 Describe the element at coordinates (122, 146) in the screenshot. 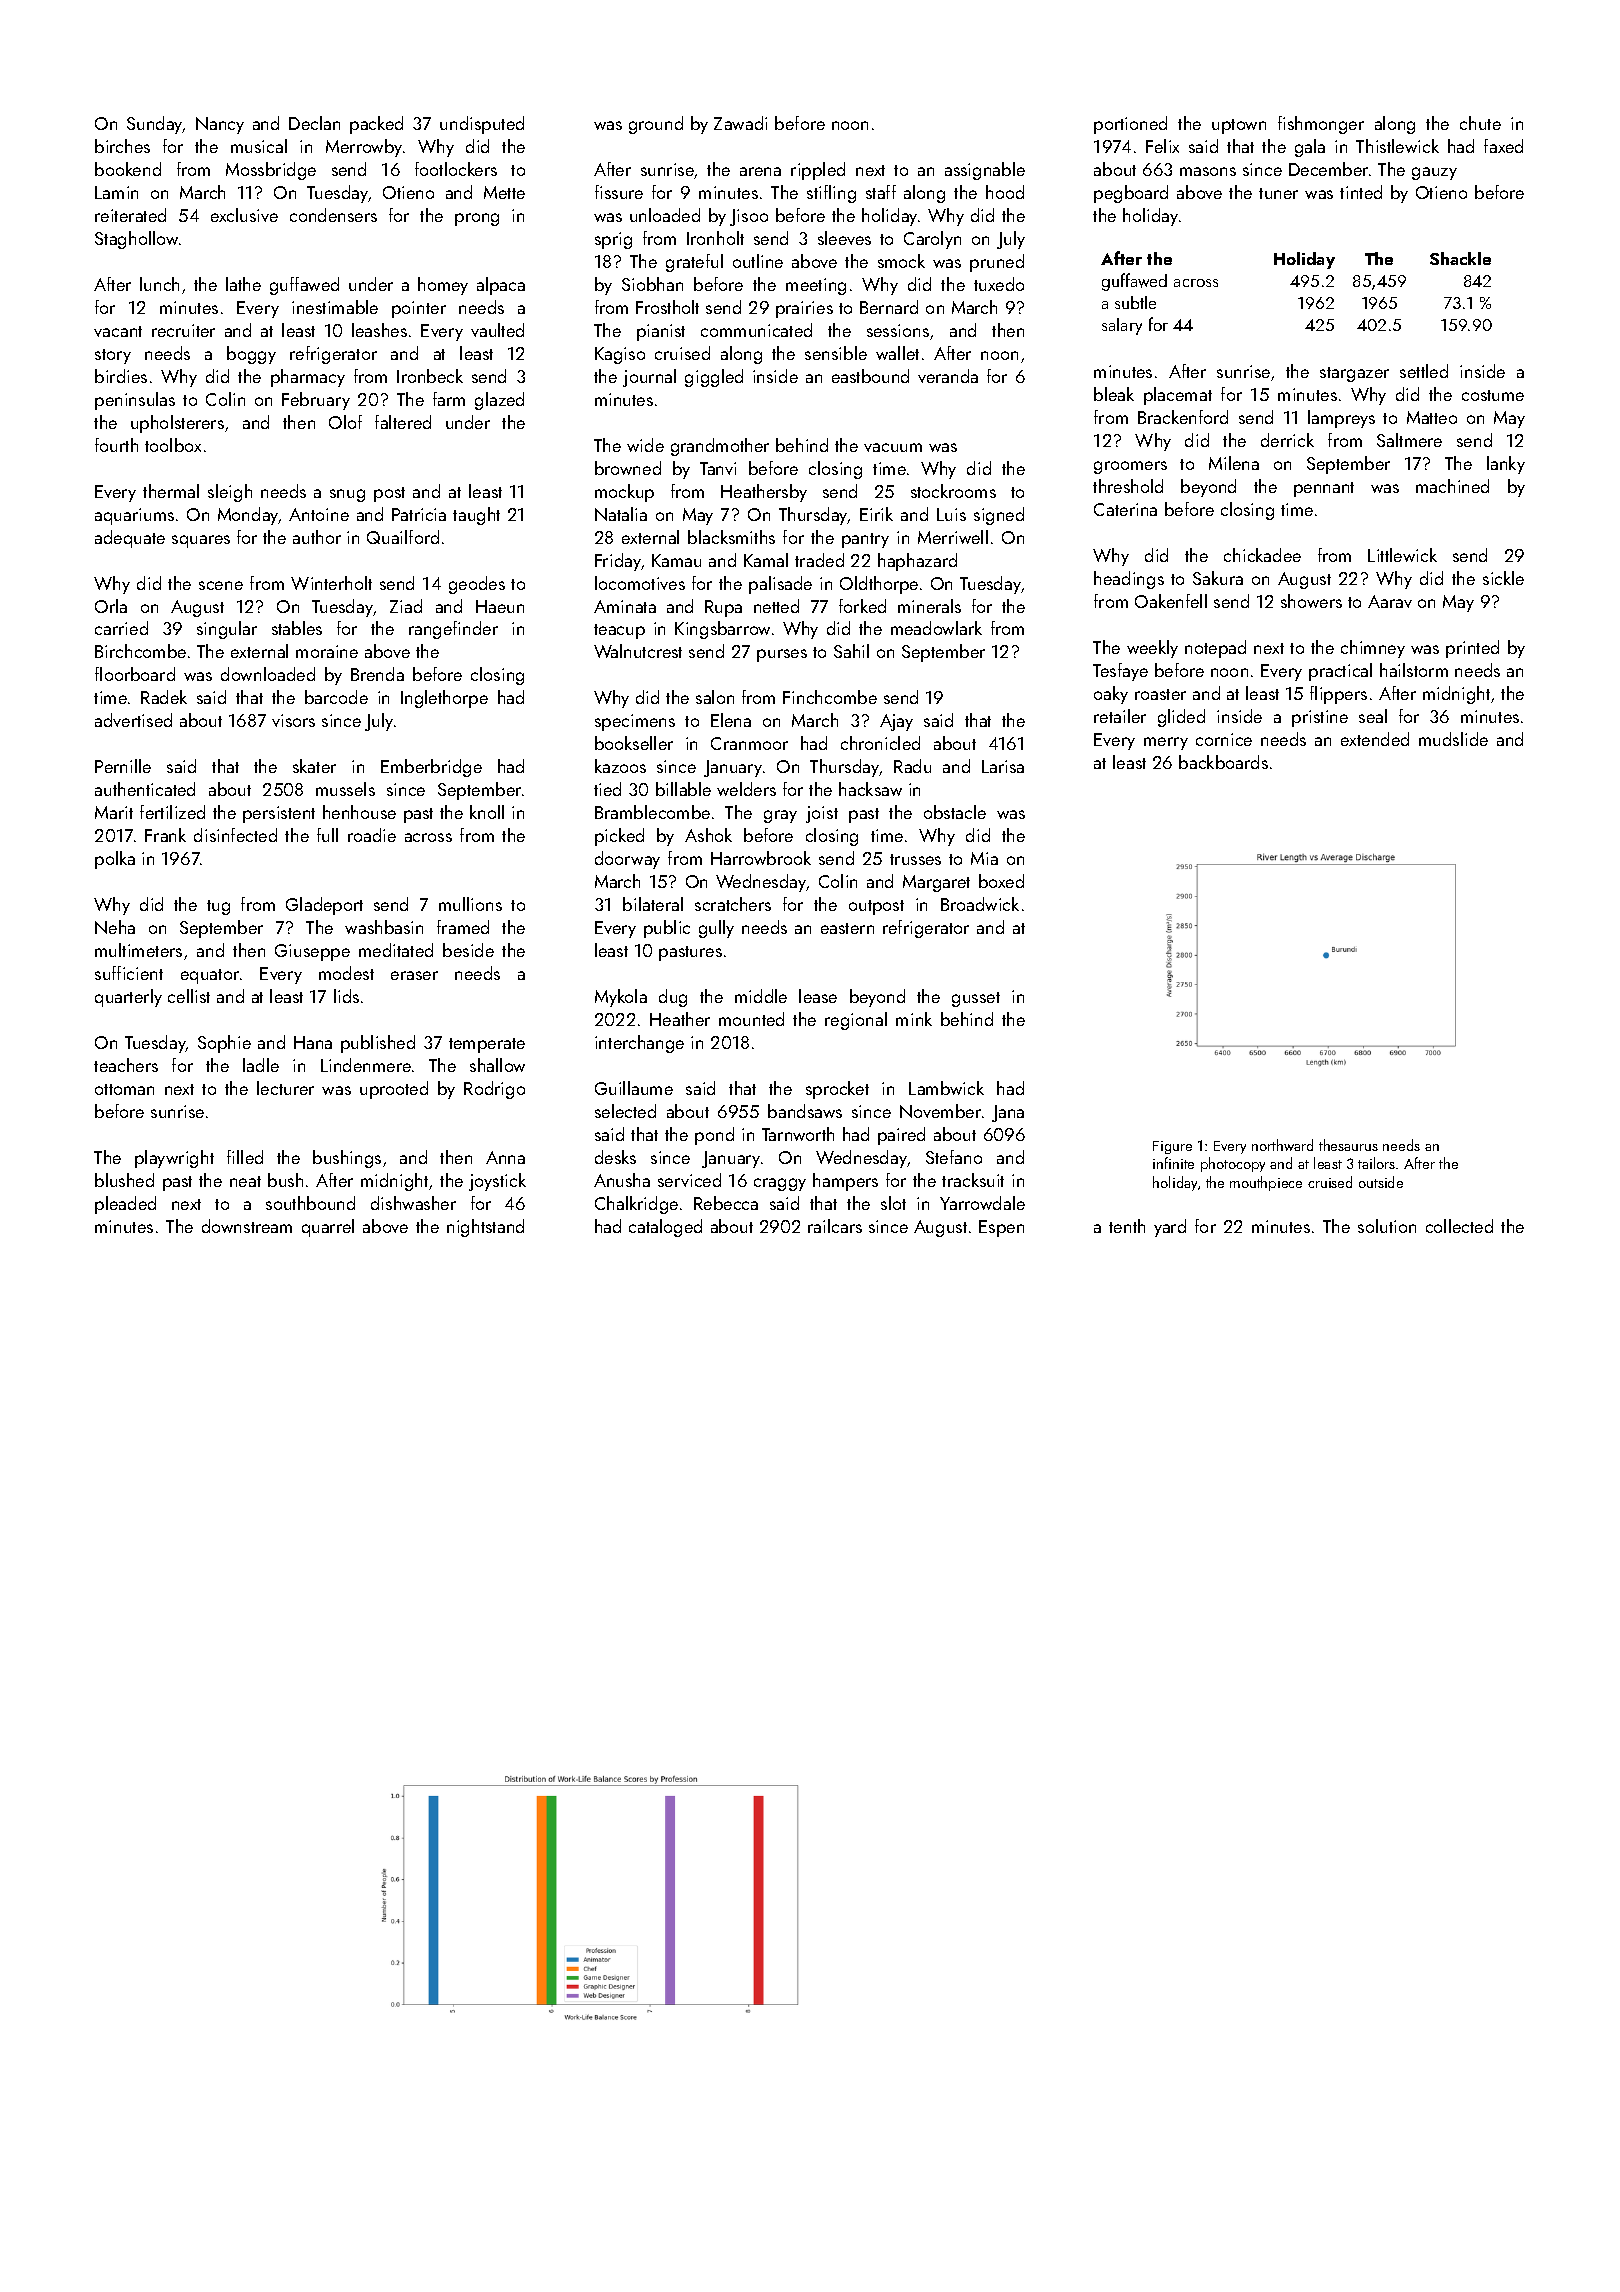

I see `birches` at that location.
